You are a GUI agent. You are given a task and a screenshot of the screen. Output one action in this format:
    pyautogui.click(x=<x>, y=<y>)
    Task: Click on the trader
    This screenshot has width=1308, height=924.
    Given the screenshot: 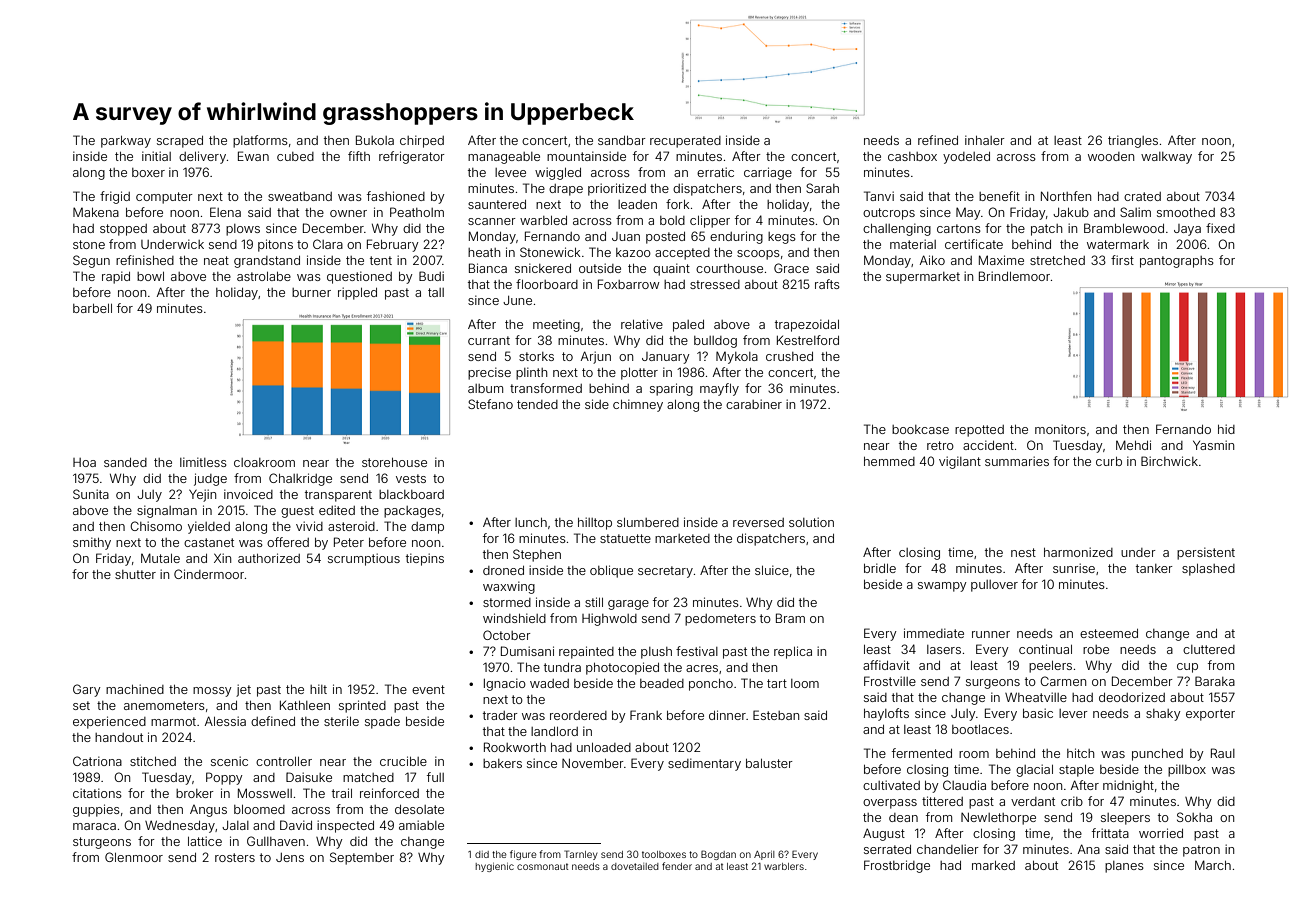 What is the action you would take?
    pyautogui.click(x=500, y=715)
